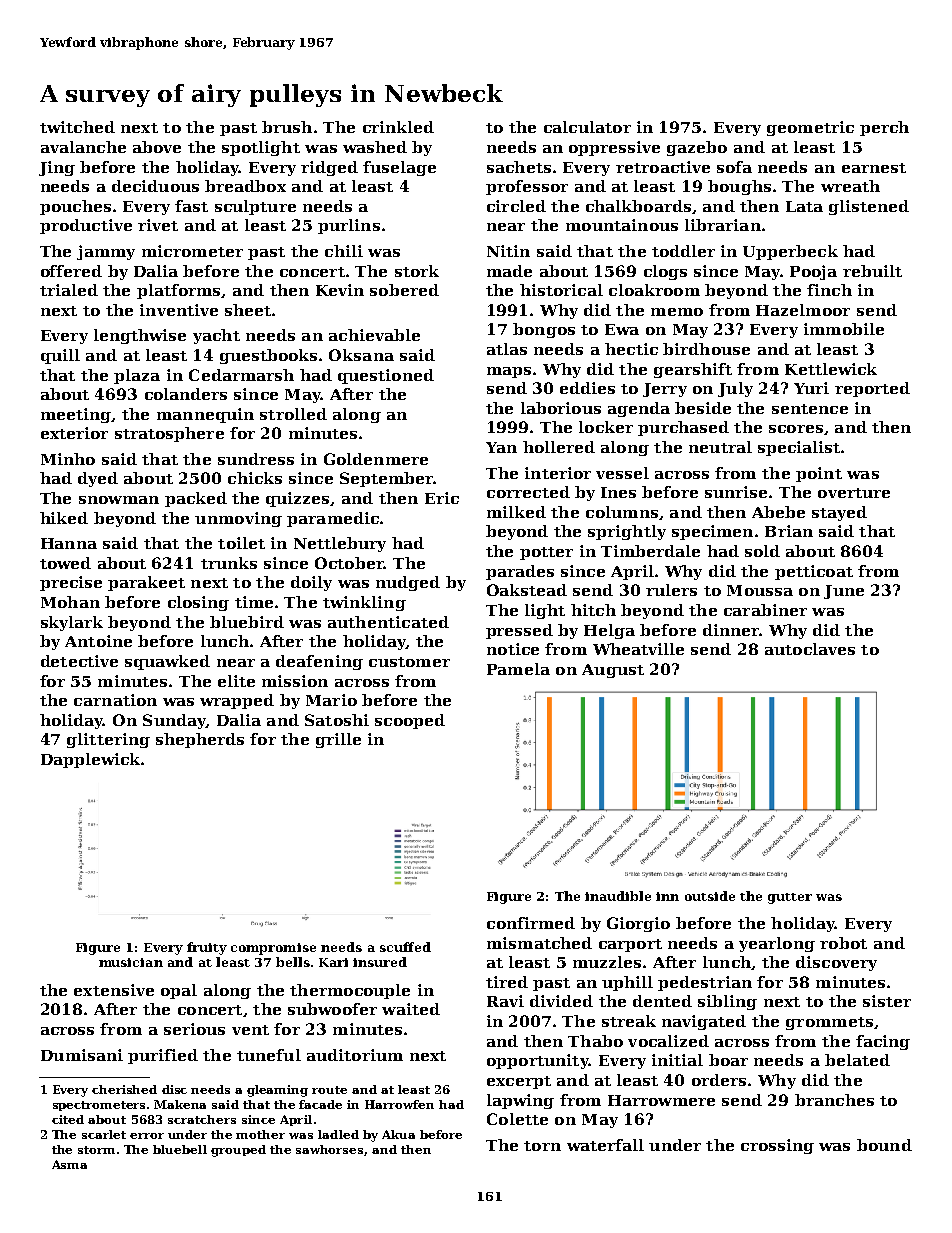 Image resolution: width=952 pixels, height=1233 pixels. I want to click on gutter, so click(790, 898).
